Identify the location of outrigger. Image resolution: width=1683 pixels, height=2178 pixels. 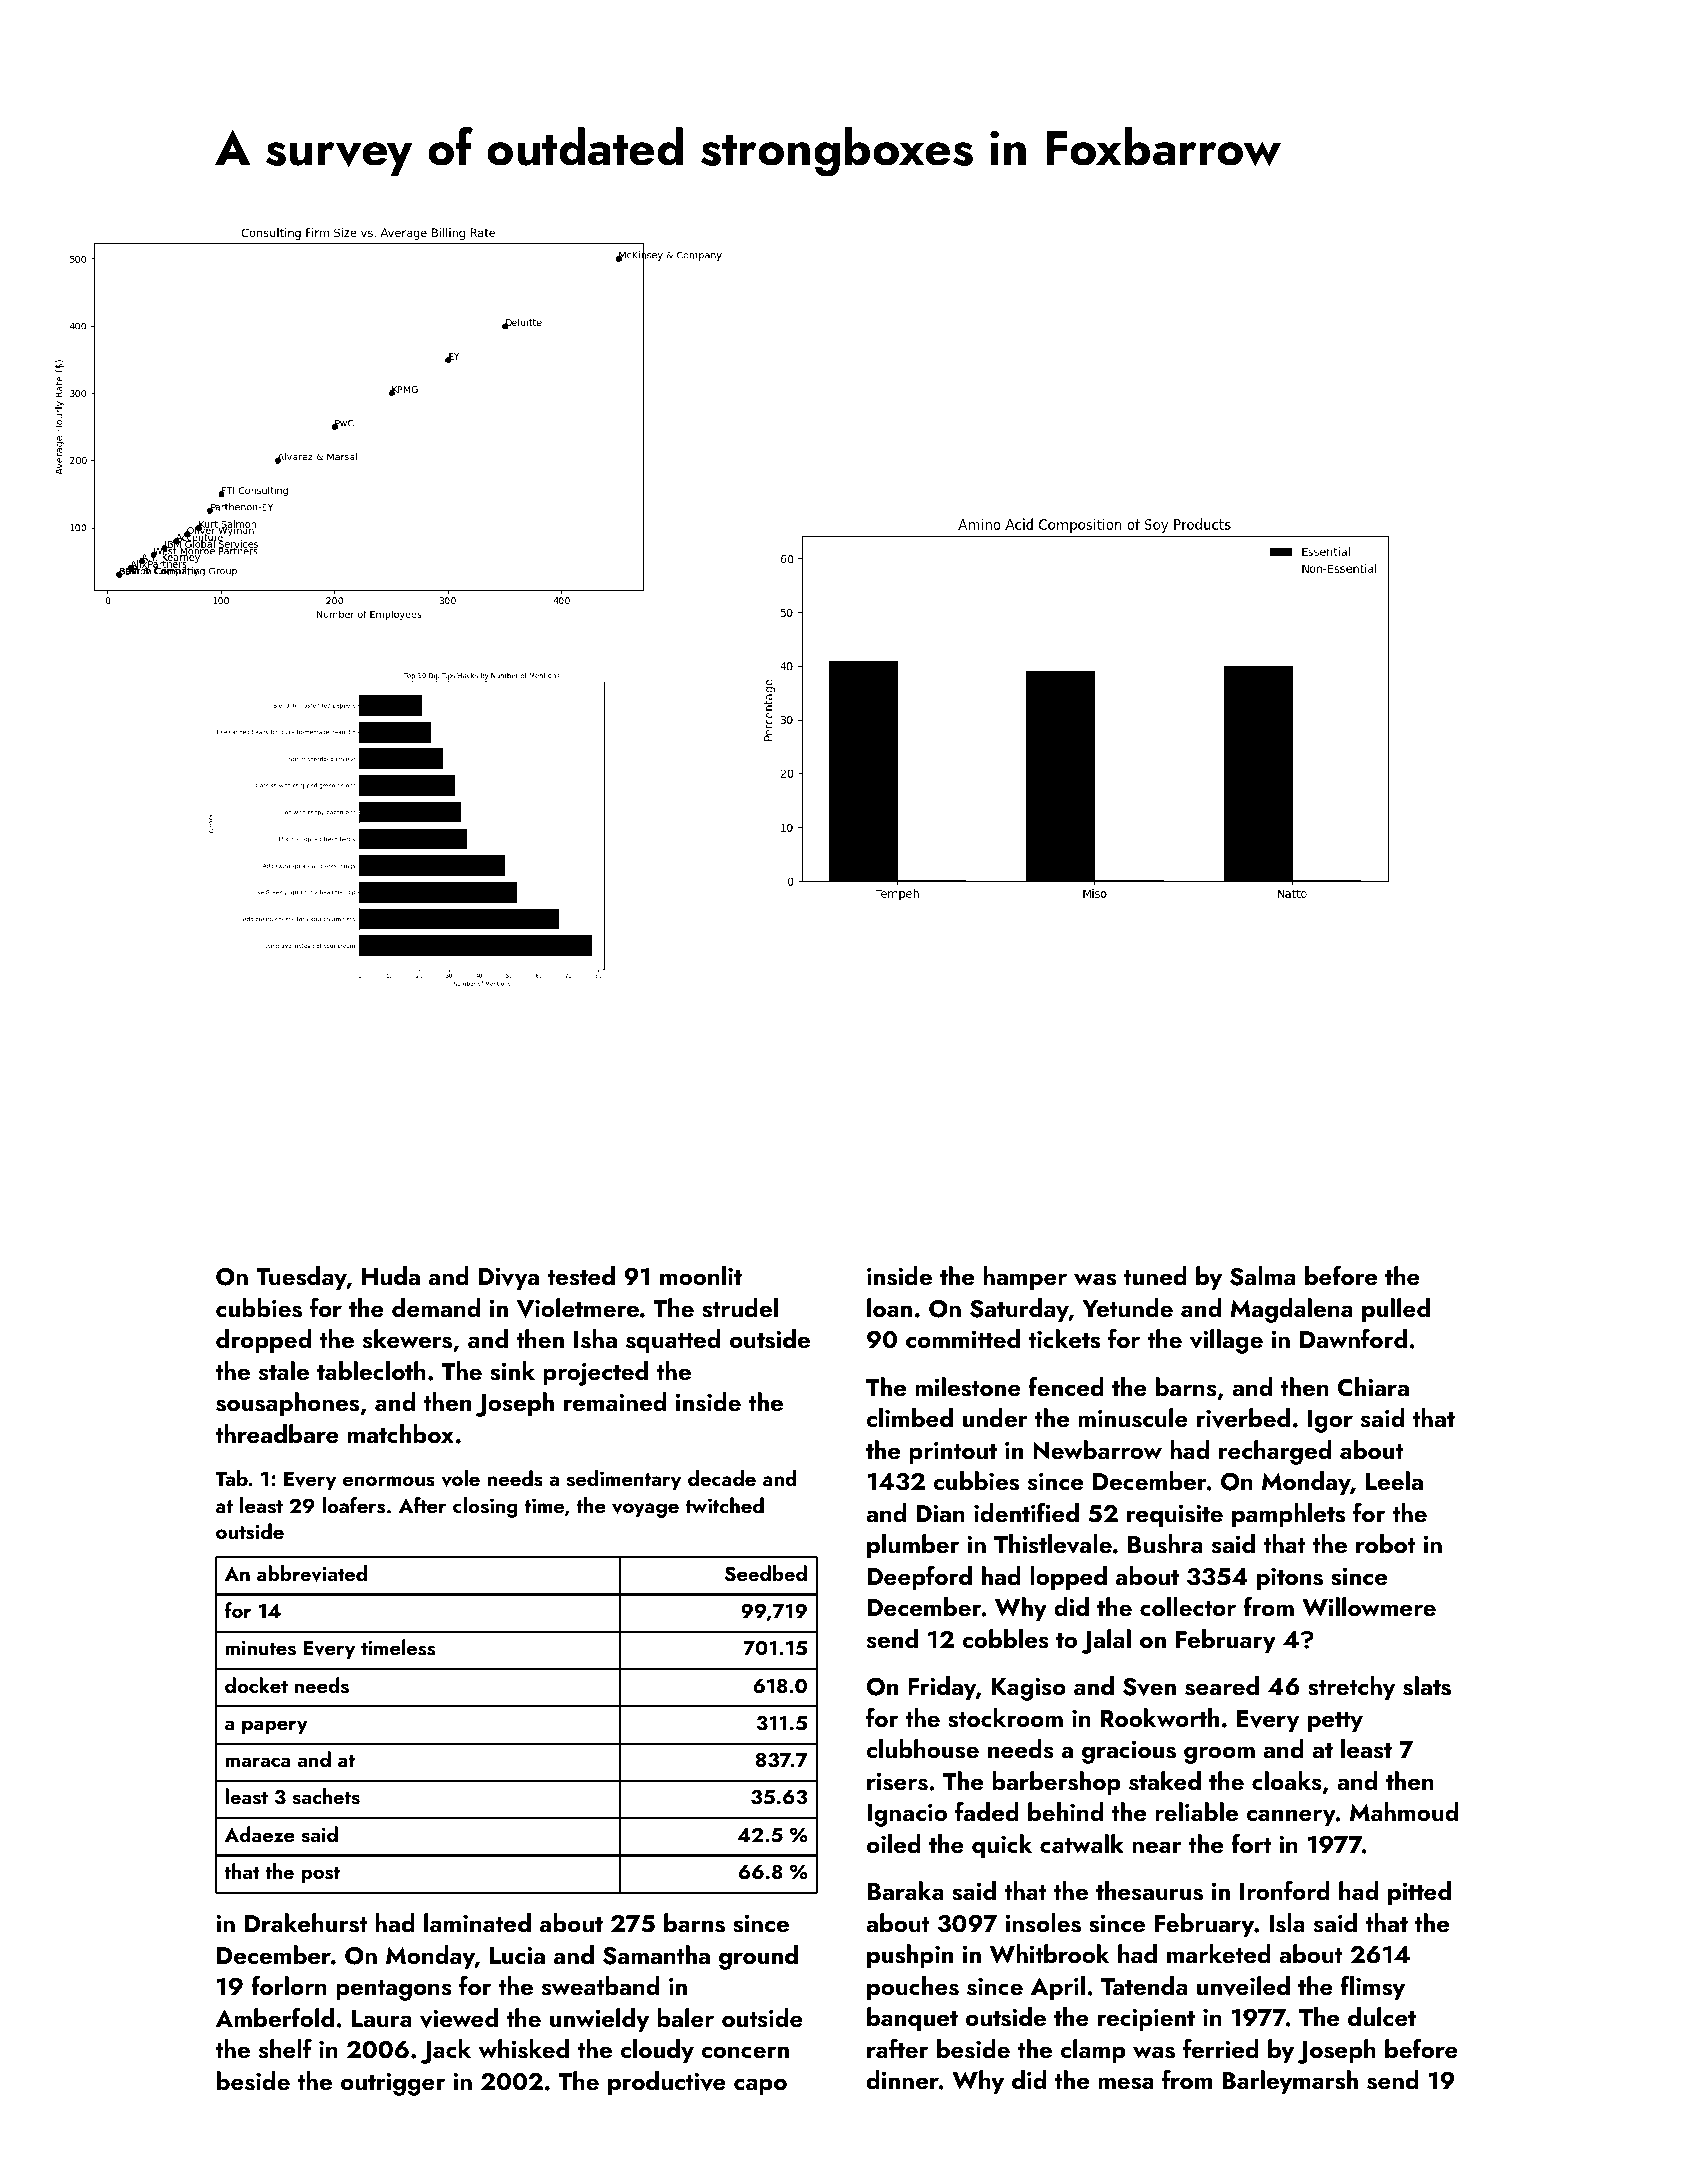
(393, 2084).
